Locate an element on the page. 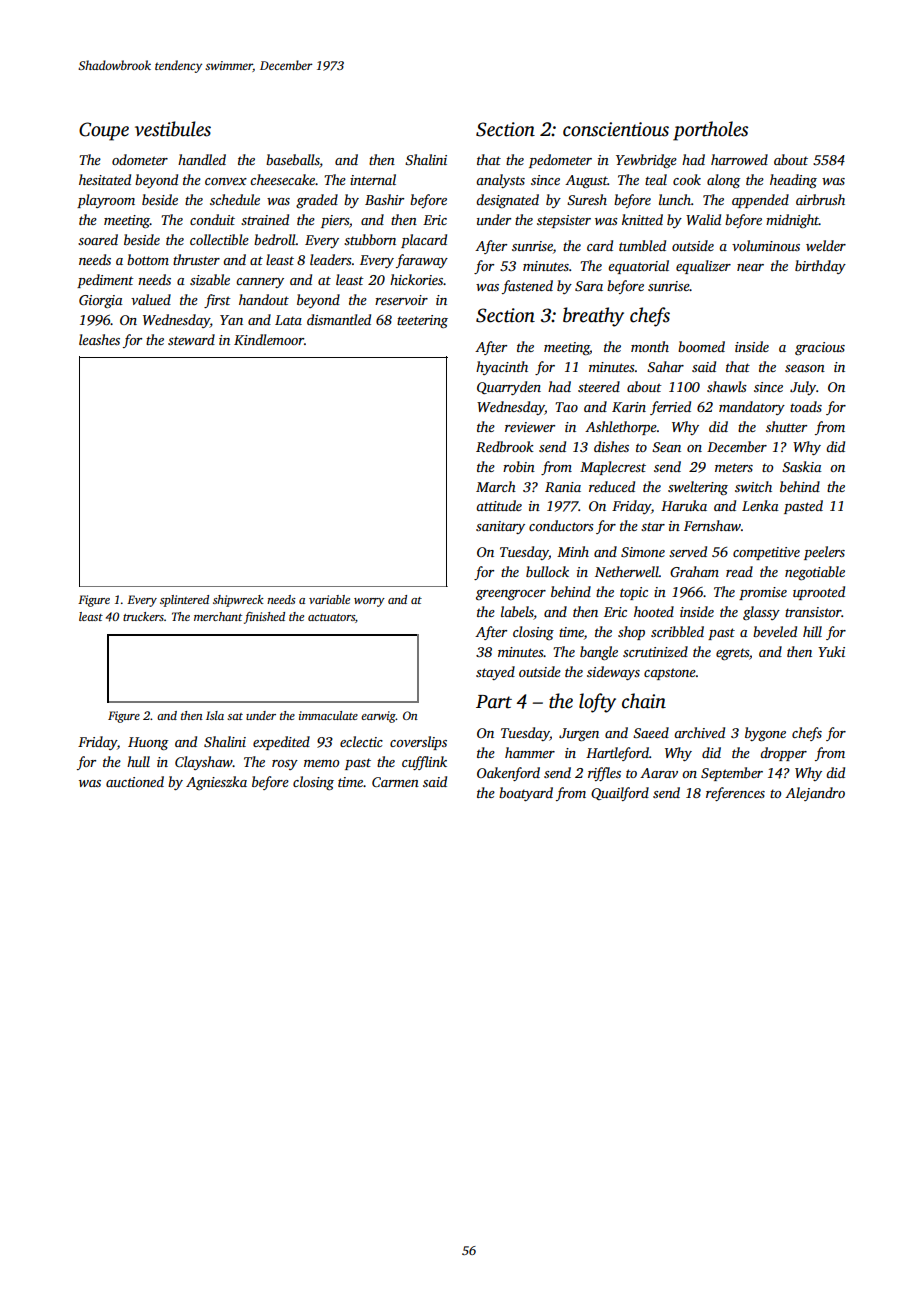  hesitated is located at coordinates (105, 179).
